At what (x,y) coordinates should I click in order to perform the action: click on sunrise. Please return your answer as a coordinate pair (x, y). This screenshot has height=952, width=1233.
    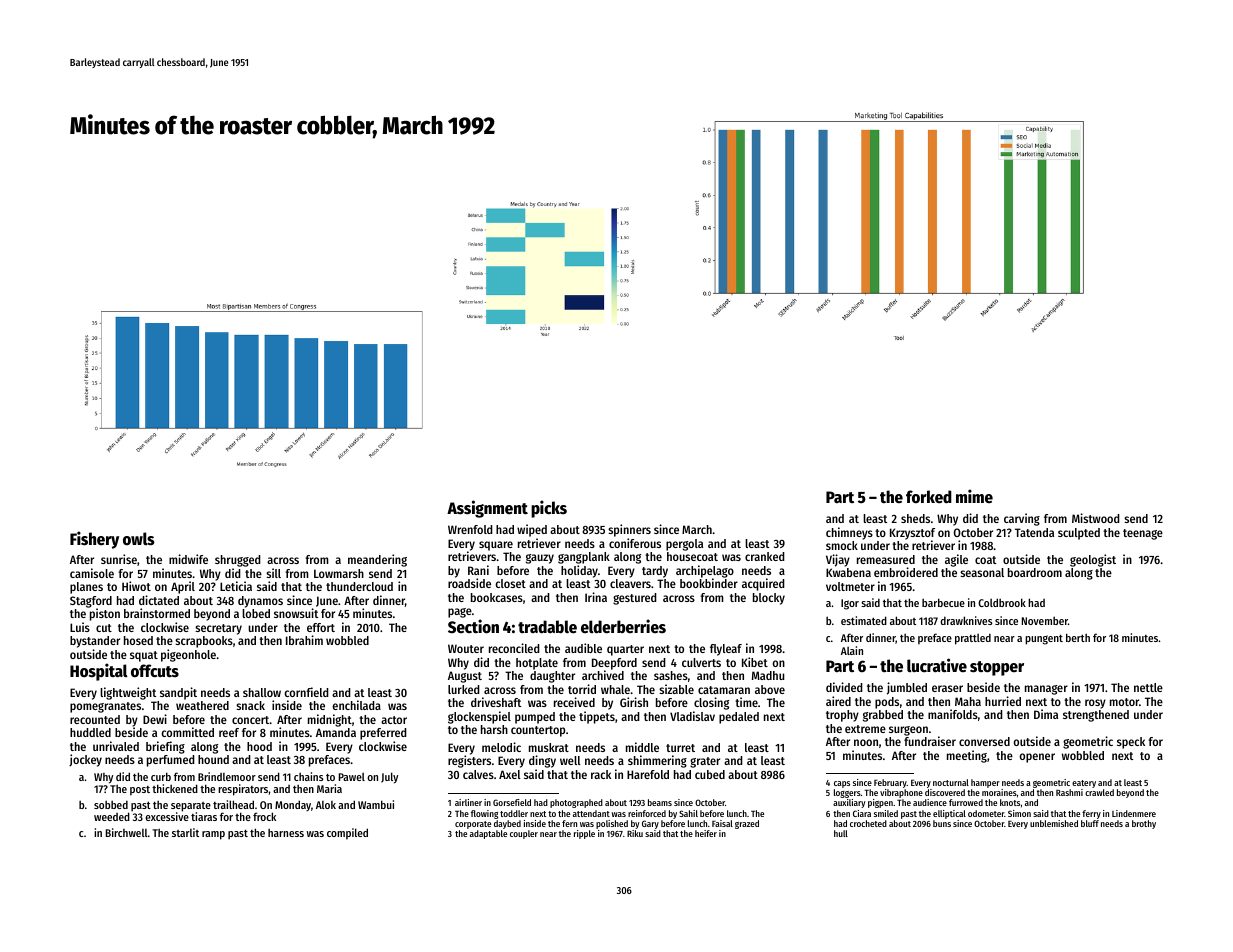
    Looking at the image, I should click on (119, 559).
